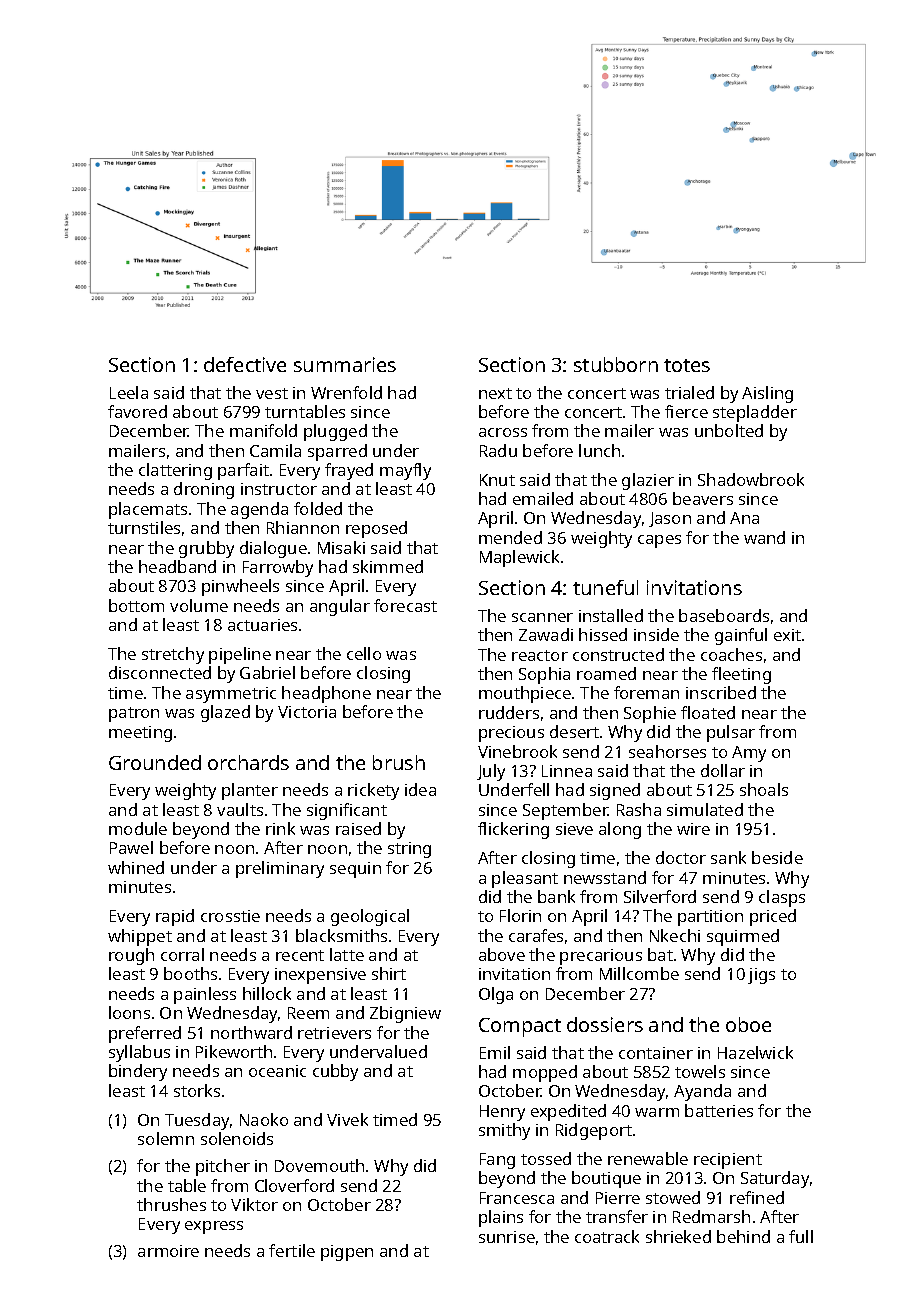 This screenshot has width=924, height=1308. I want to click on renewable, so click(648, 1158).
